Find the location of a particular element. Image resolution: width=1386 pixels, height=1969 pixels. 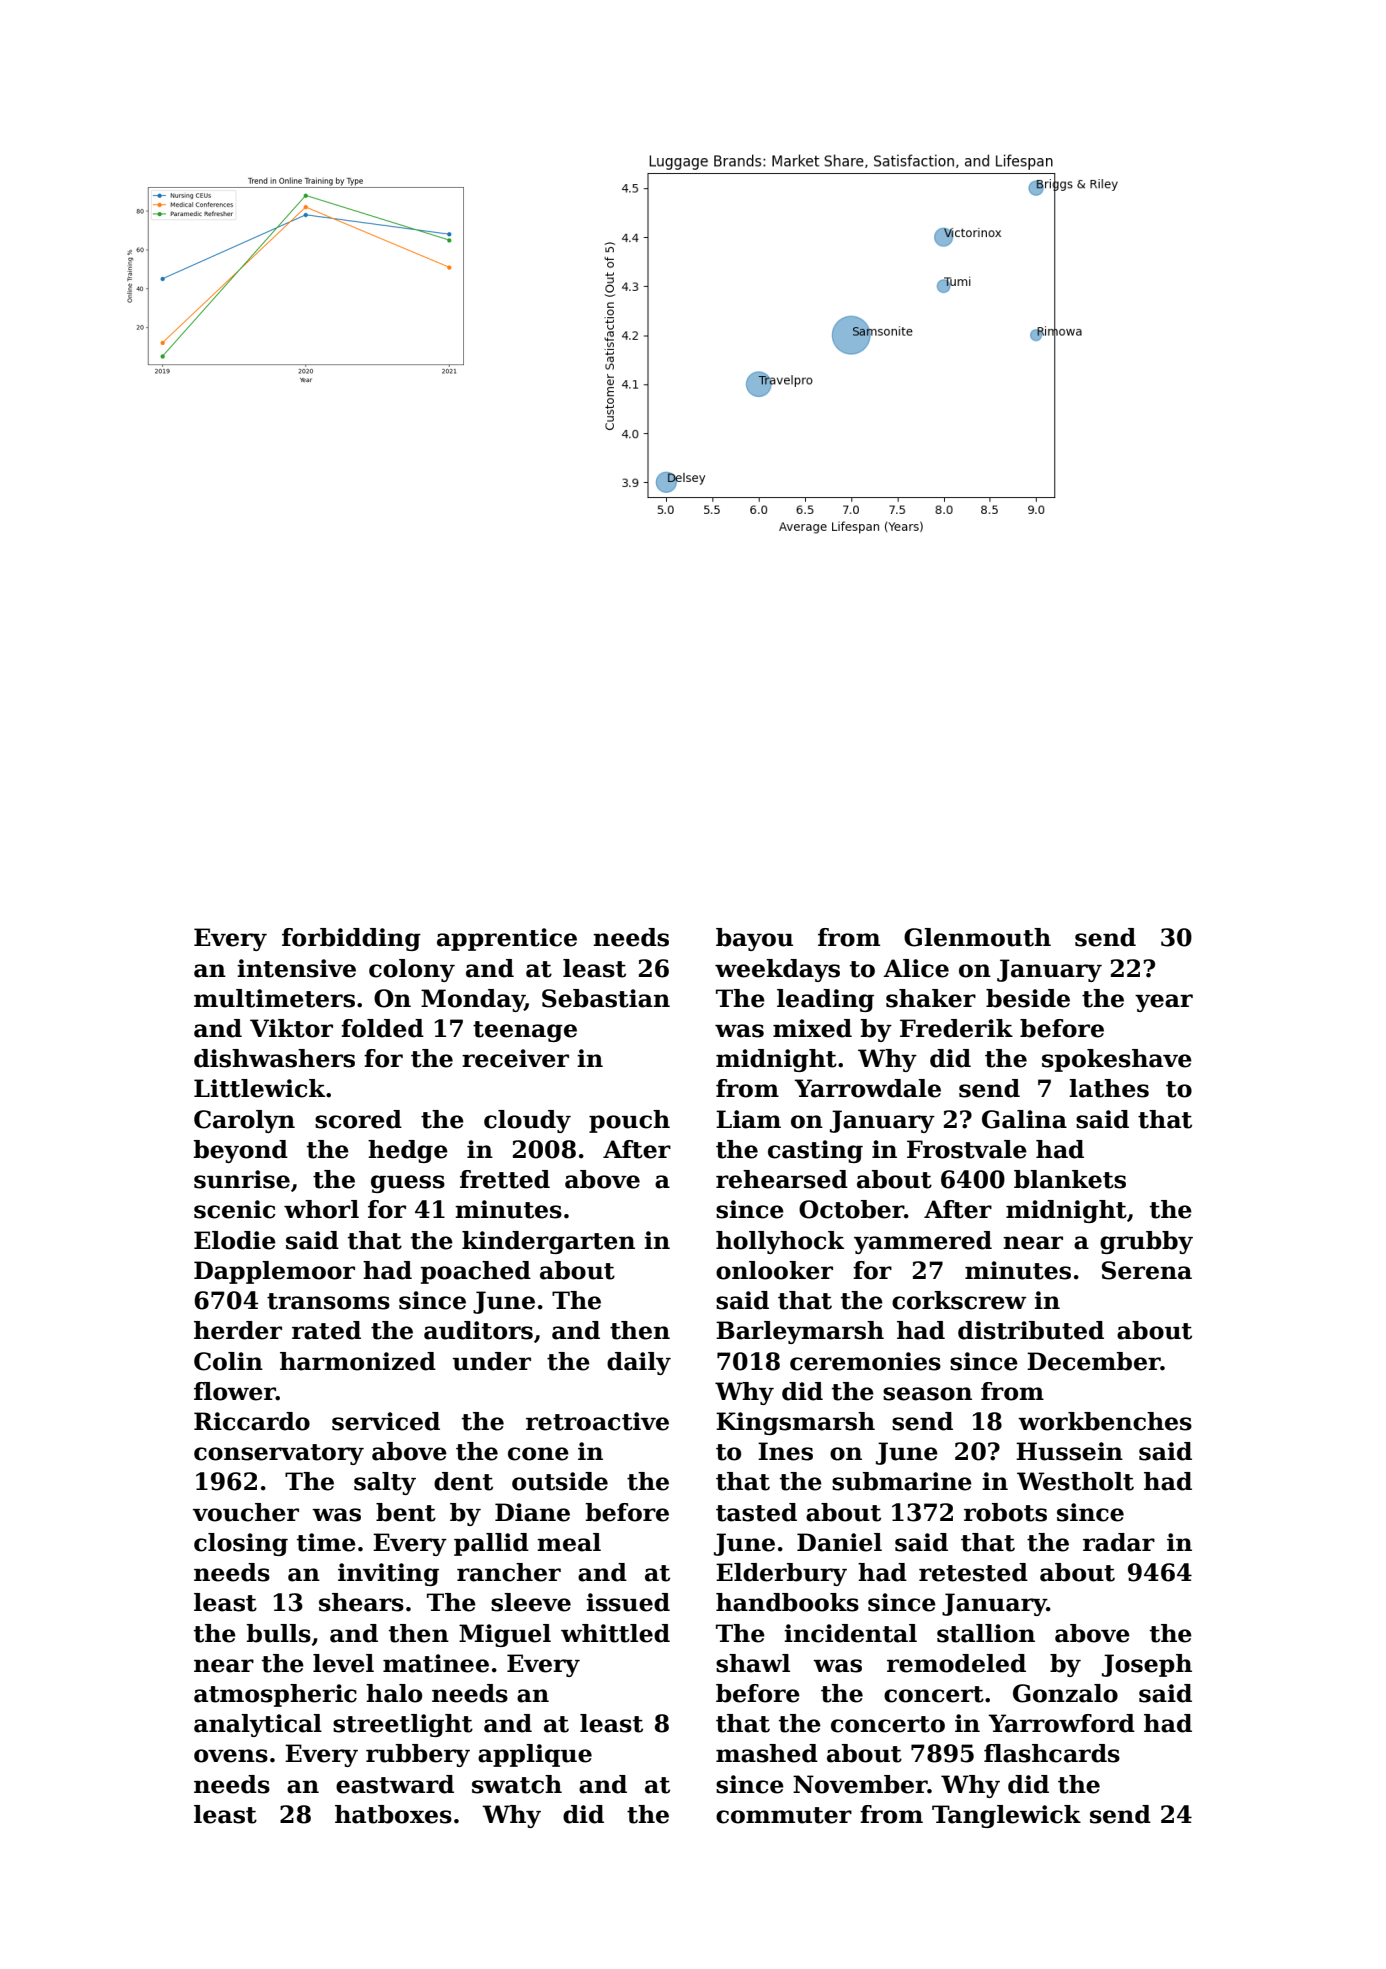

grubby is located at coordinates (1146, 1242).
